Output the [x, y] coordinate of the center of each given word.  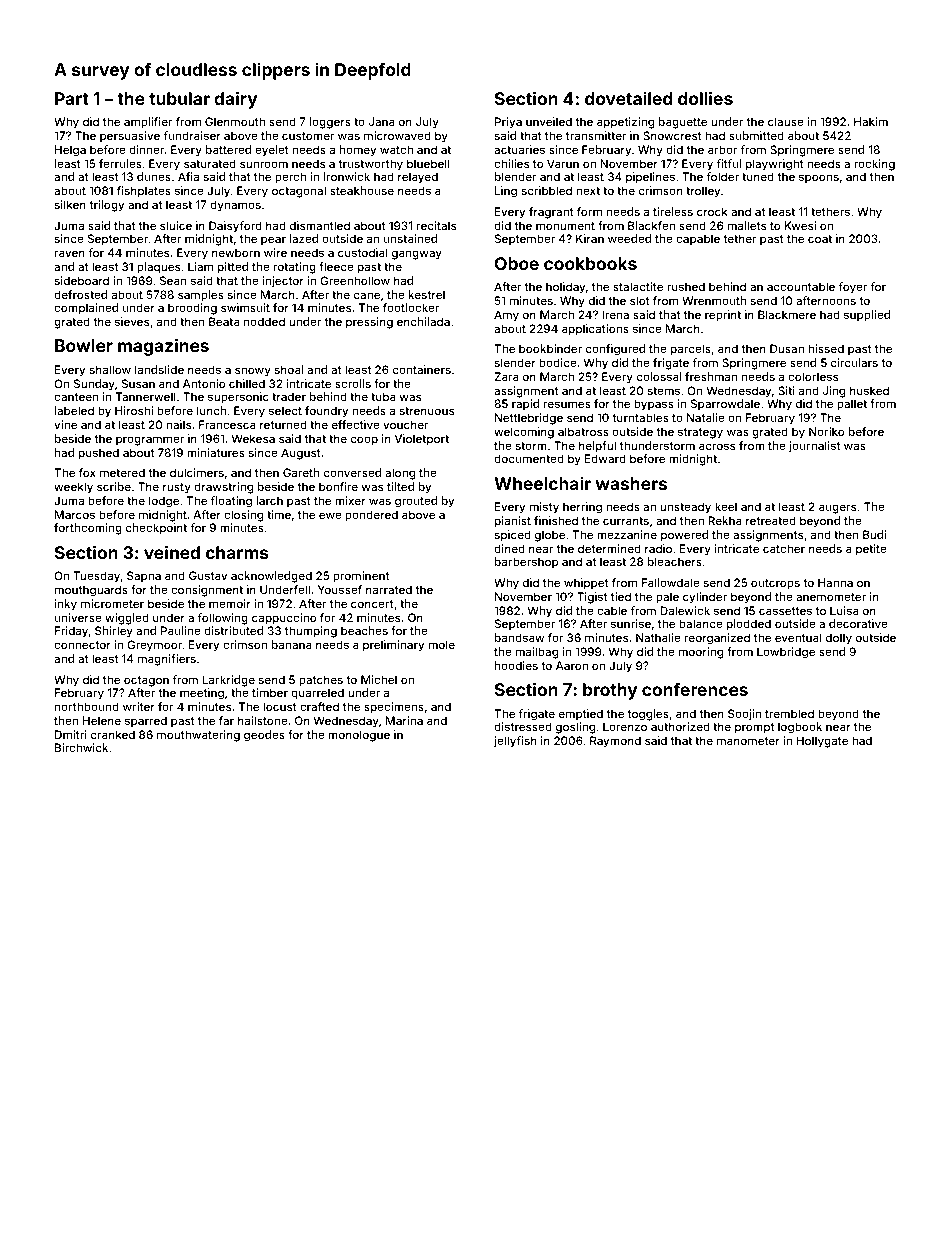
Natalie [706, 417]
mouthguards [91, 591]
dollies [705, 98]
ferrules [120, 163]
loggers [330, 123]
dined [509, 548]
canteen [76, 397]
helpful [597, 447]
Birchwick [81, 747]
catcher [784, 548]
